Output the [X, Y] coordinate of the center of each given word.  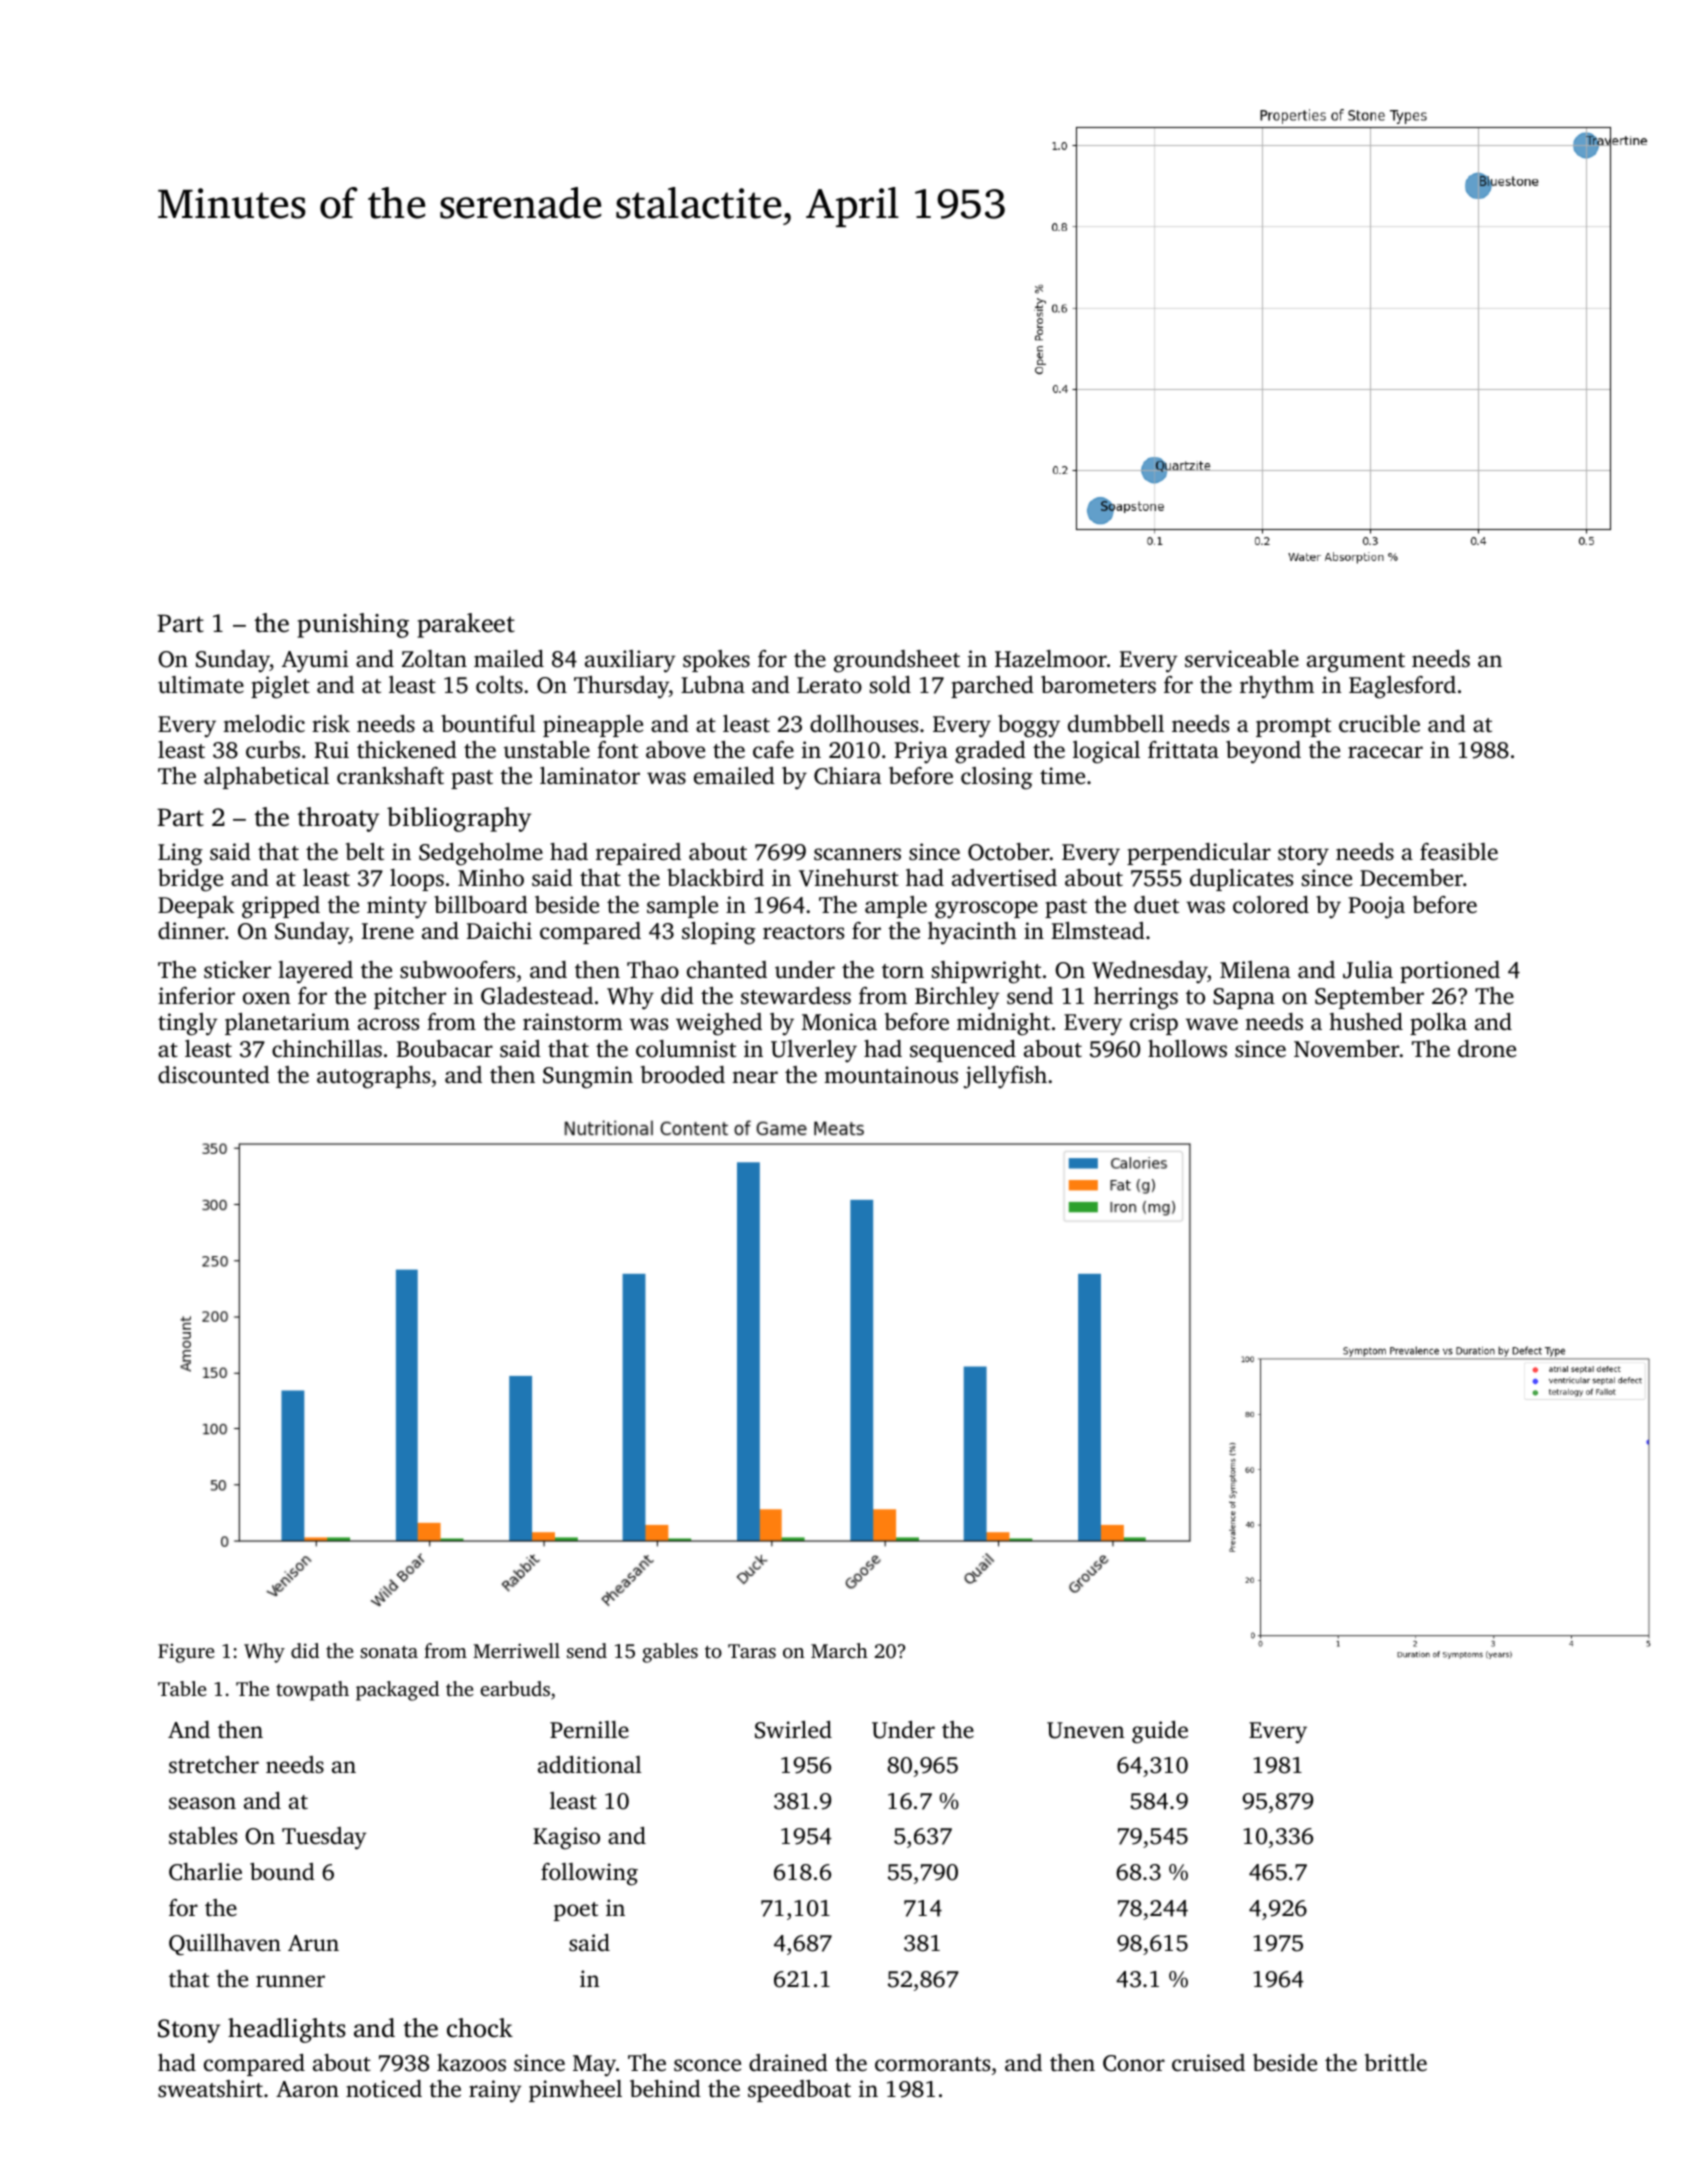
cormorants [932, 2064]
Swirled [793, 1730]
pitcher [410, 998]
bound [282, 1871]
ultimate [201, 684]
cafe [773, 750]
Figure [186, 1653]
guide [1160, 1732]
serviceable [1242, 658]
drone [1487, 1049]
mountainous [891, 1075]
